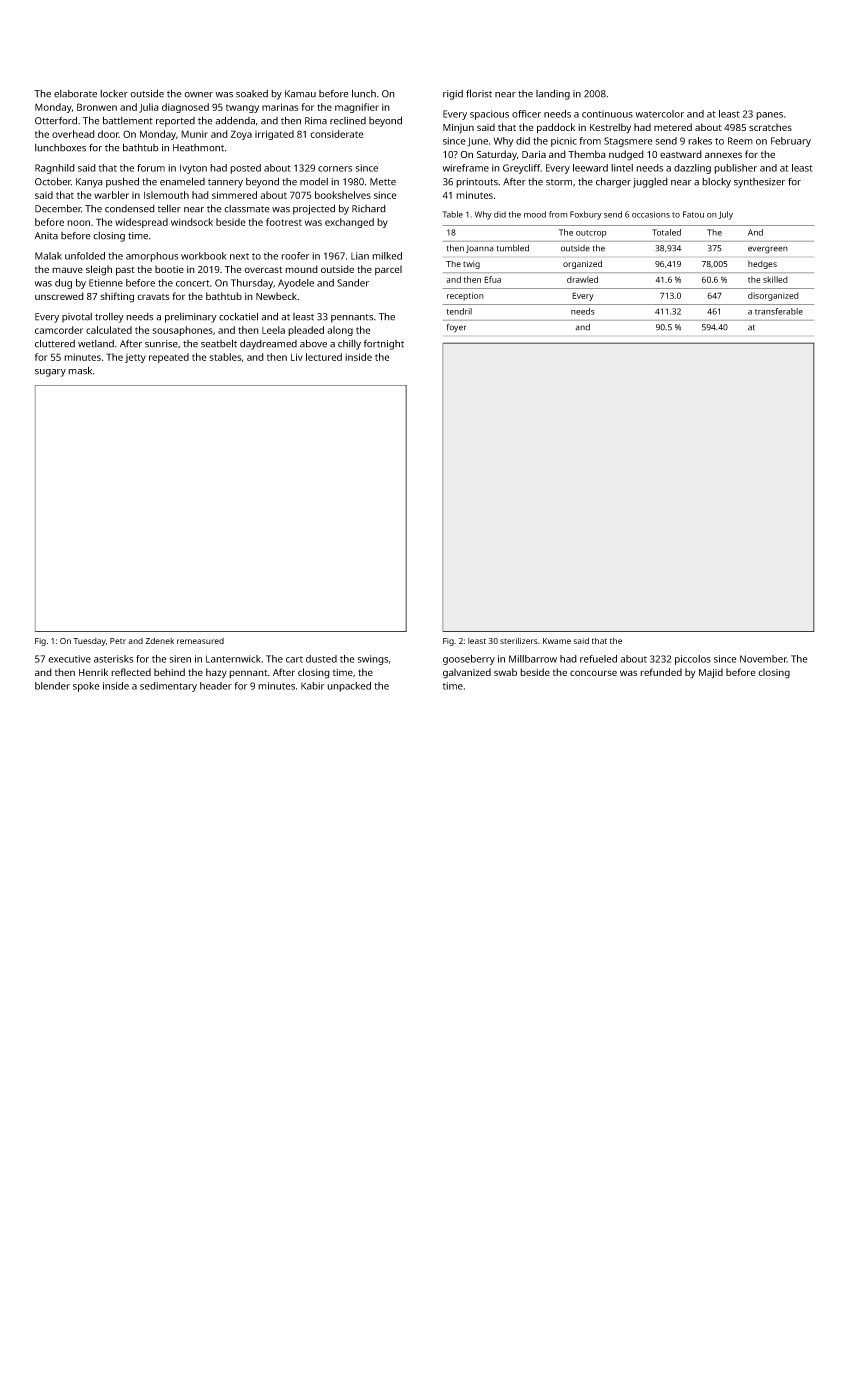 Image resolution: width=849 pixels, height=1400 pixels. I want to click on header, so click(216, 686).
